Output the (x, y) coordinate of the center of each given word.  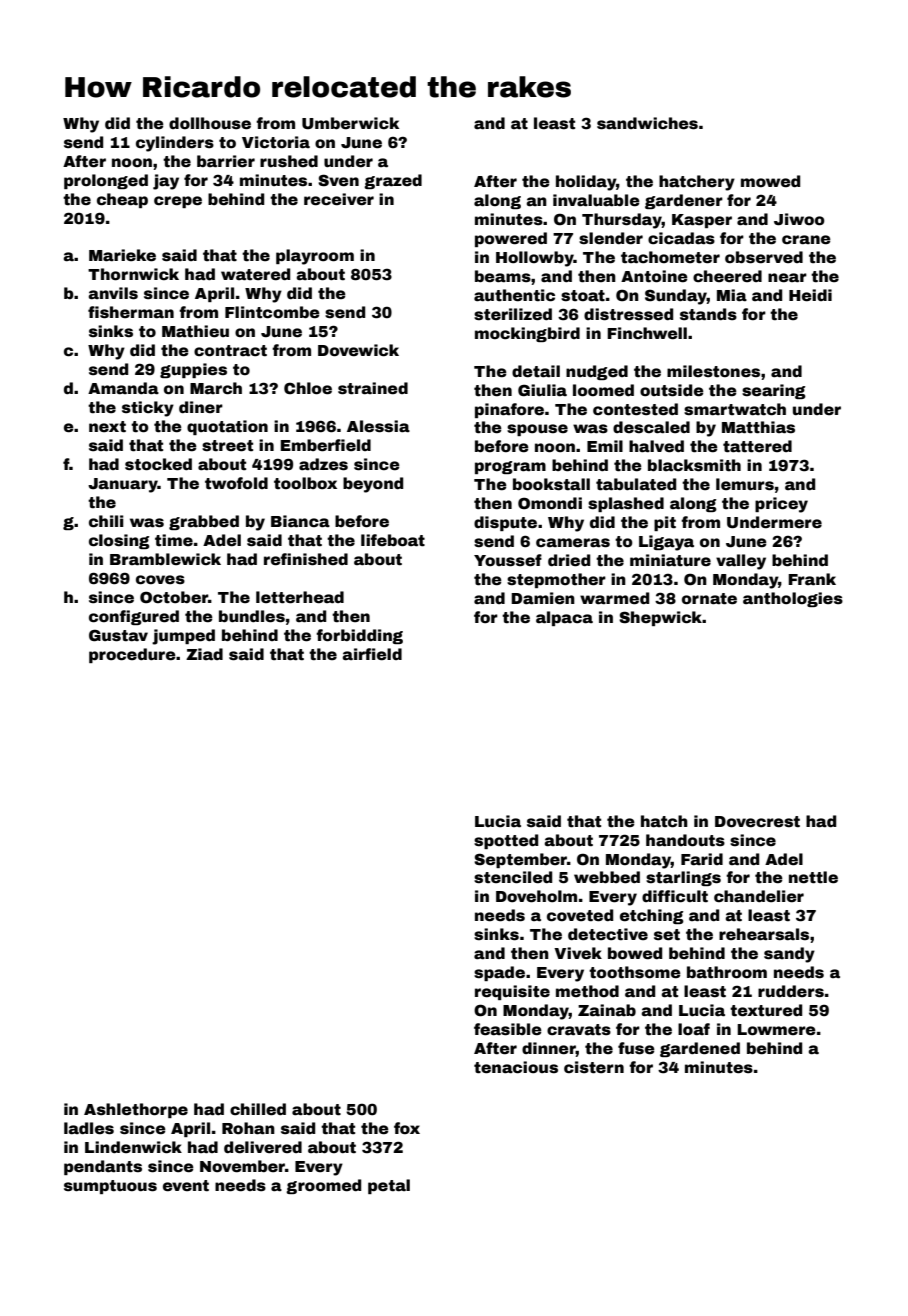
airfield (372, 654)
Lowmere (776, 1030)
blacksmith (694, 465)
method (587, 991)
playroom (315, 257)
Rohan (248, 1128)
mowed (770, 181)
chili (106, 521)
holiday (586, 183)
